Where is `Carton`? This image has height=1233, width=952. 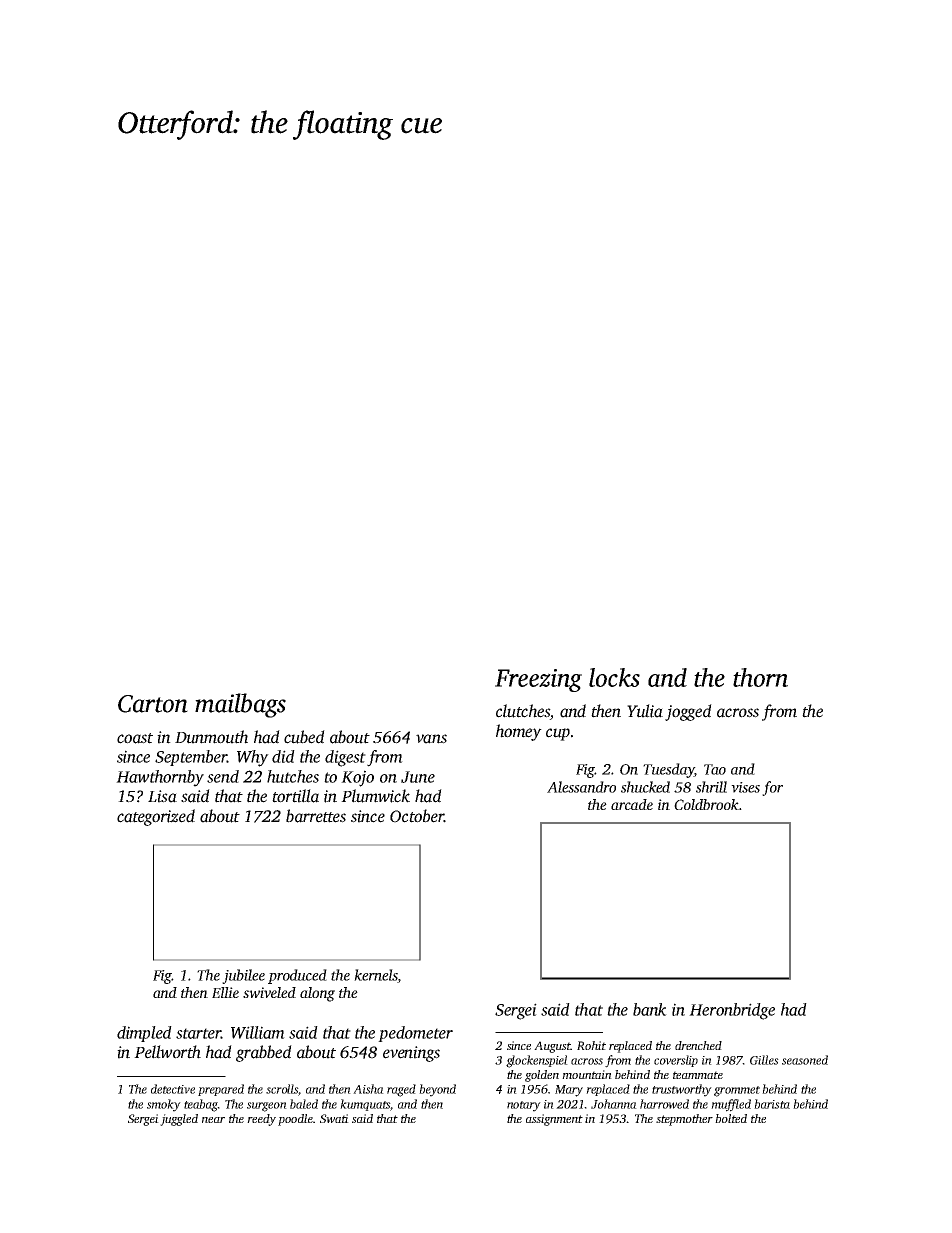 Carton is located at coordinates (153, 704).
